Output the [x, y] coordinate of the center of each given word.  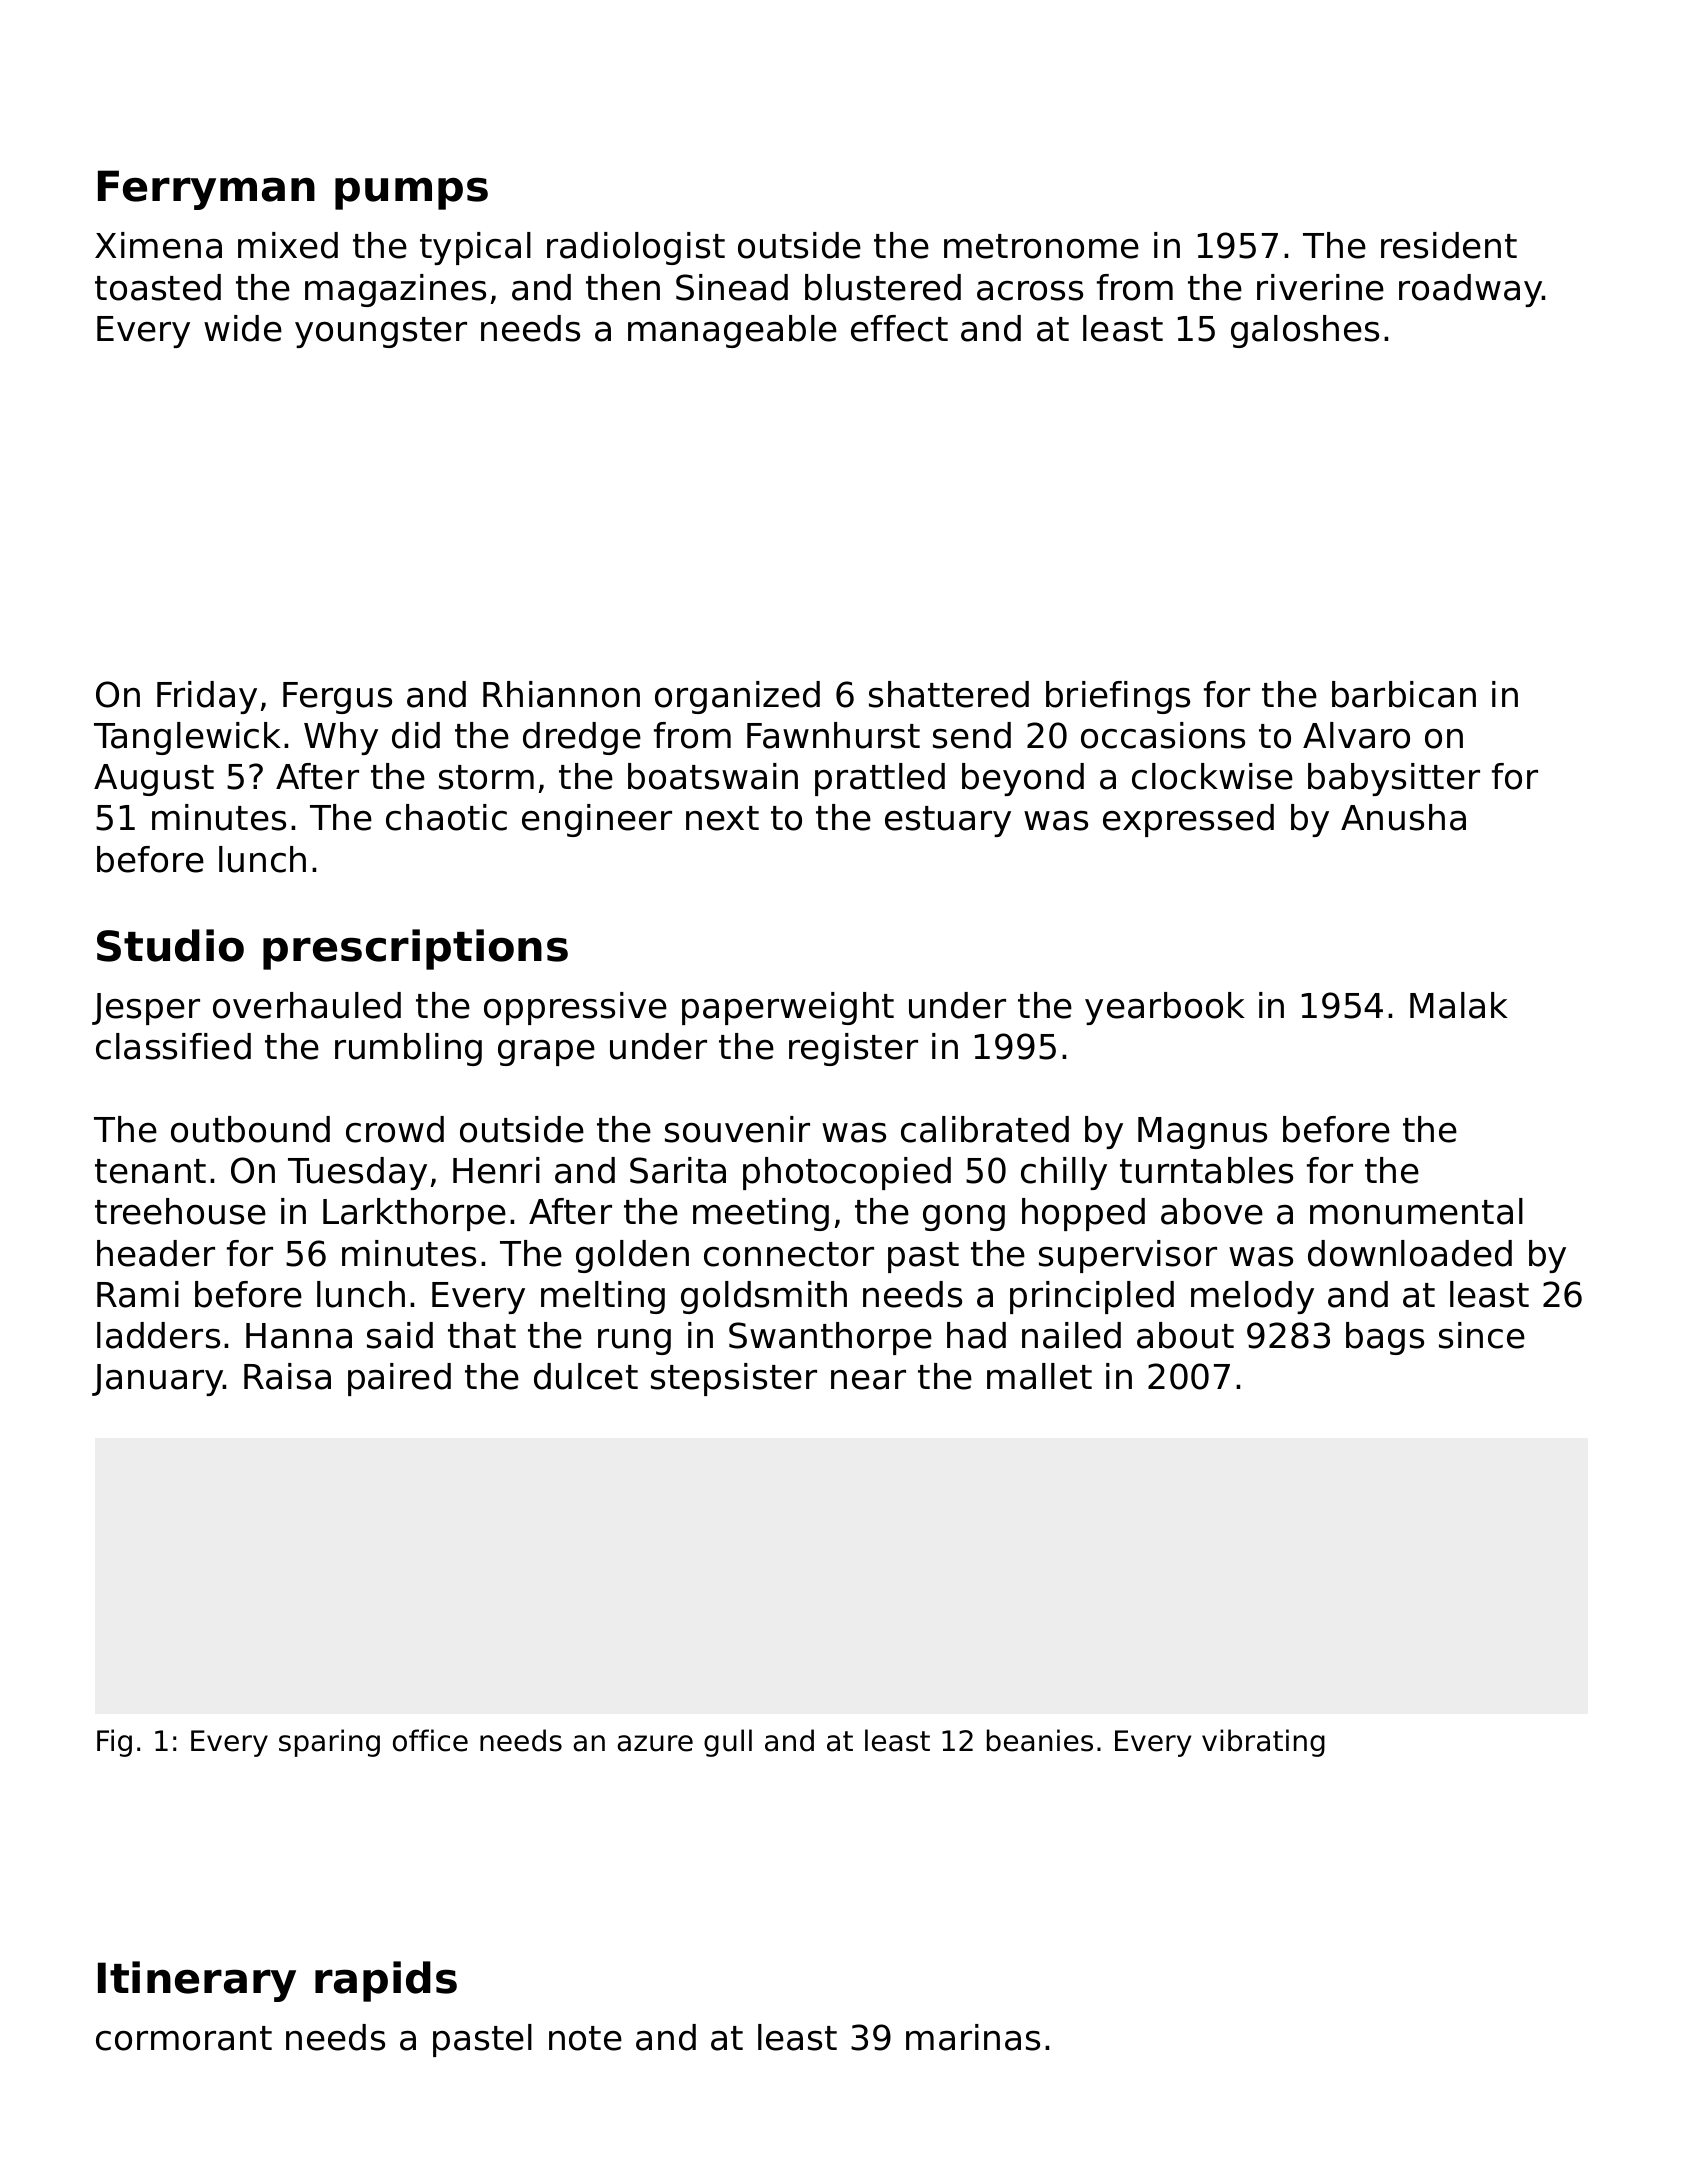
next [722, 818]
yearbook [1165, 1008]
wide [243, 328]
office [430, 1740]
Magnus [1202, 1133]
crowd [395, 1129]
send [972, 735]
